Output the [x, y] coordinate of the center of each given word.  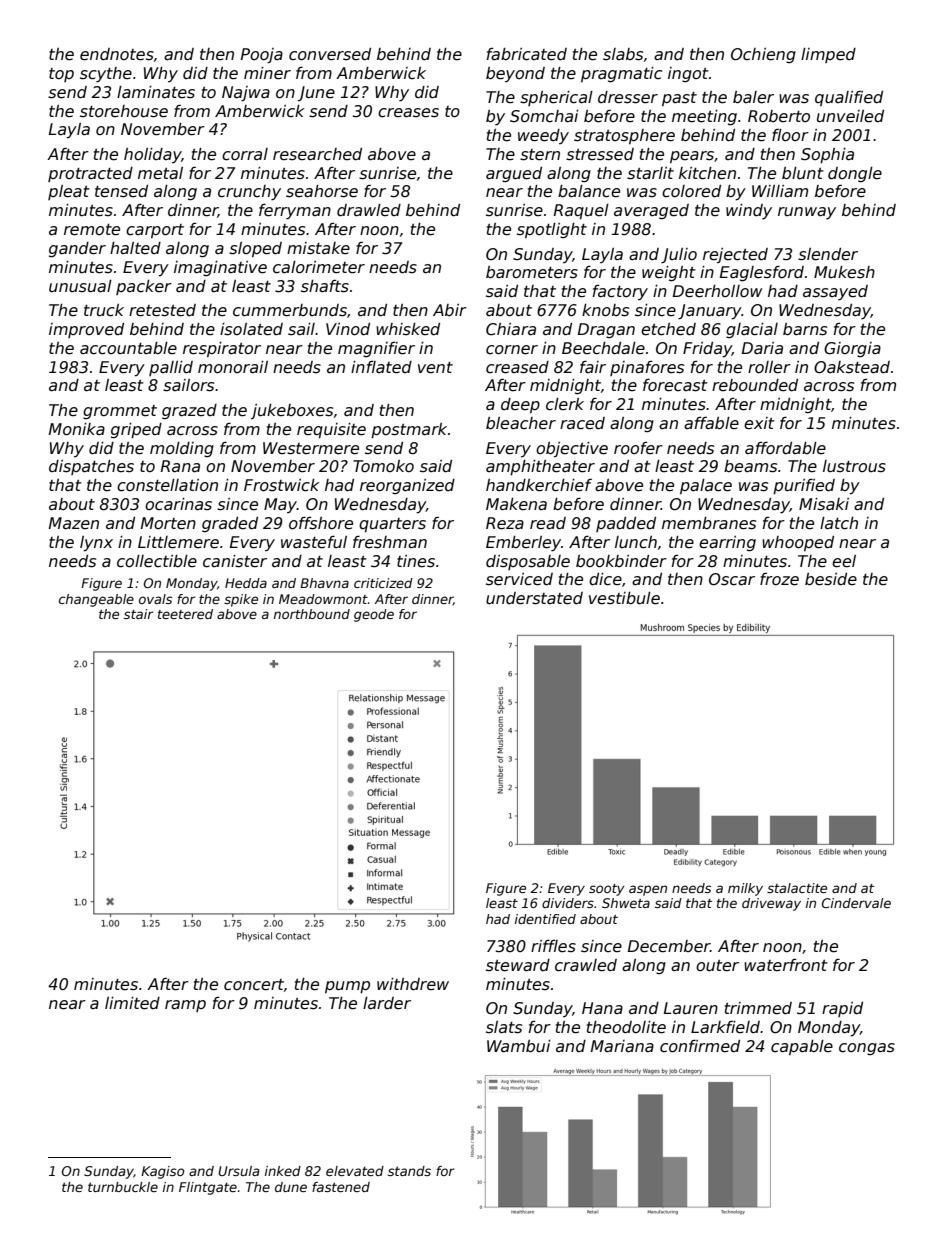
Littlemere [178, 542]
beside [831, 579]
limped [828, 55]
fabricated [527, 54]
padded [626, 524]
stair [139, 614]
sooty [607, 890]
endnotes [117, 54]
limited [132, 1003]
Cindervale [856, 903]
